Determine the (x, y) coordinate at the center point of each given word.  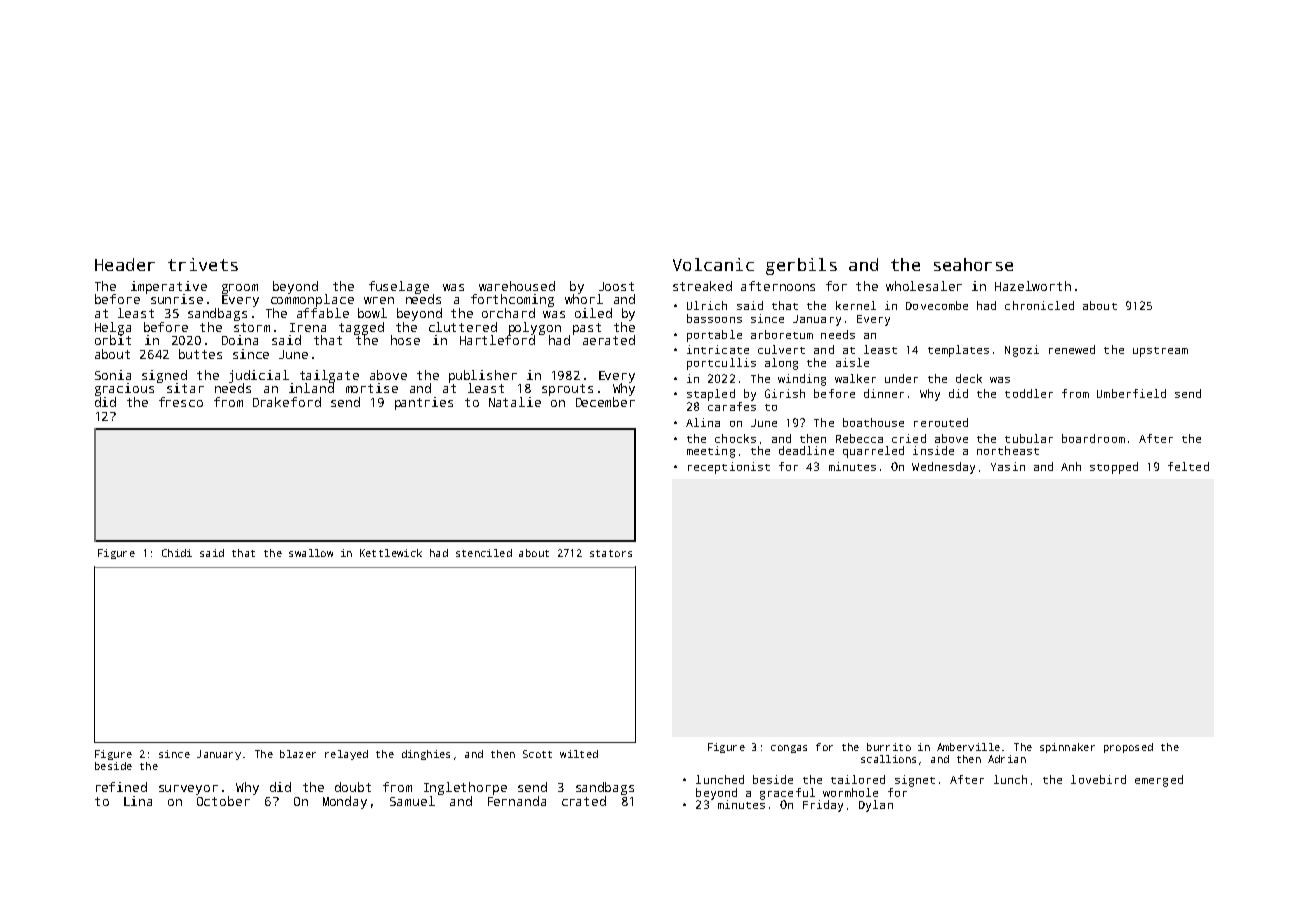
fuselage (399, 287)
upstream (1160, 352)
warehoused (517, 286)
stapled (711, 395)
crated (584, 801)
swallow (311, 553)
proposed (1128, 748)
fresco (181, 402)
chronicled (1039, 305)
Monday (345, 802)
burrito (889, 747)
